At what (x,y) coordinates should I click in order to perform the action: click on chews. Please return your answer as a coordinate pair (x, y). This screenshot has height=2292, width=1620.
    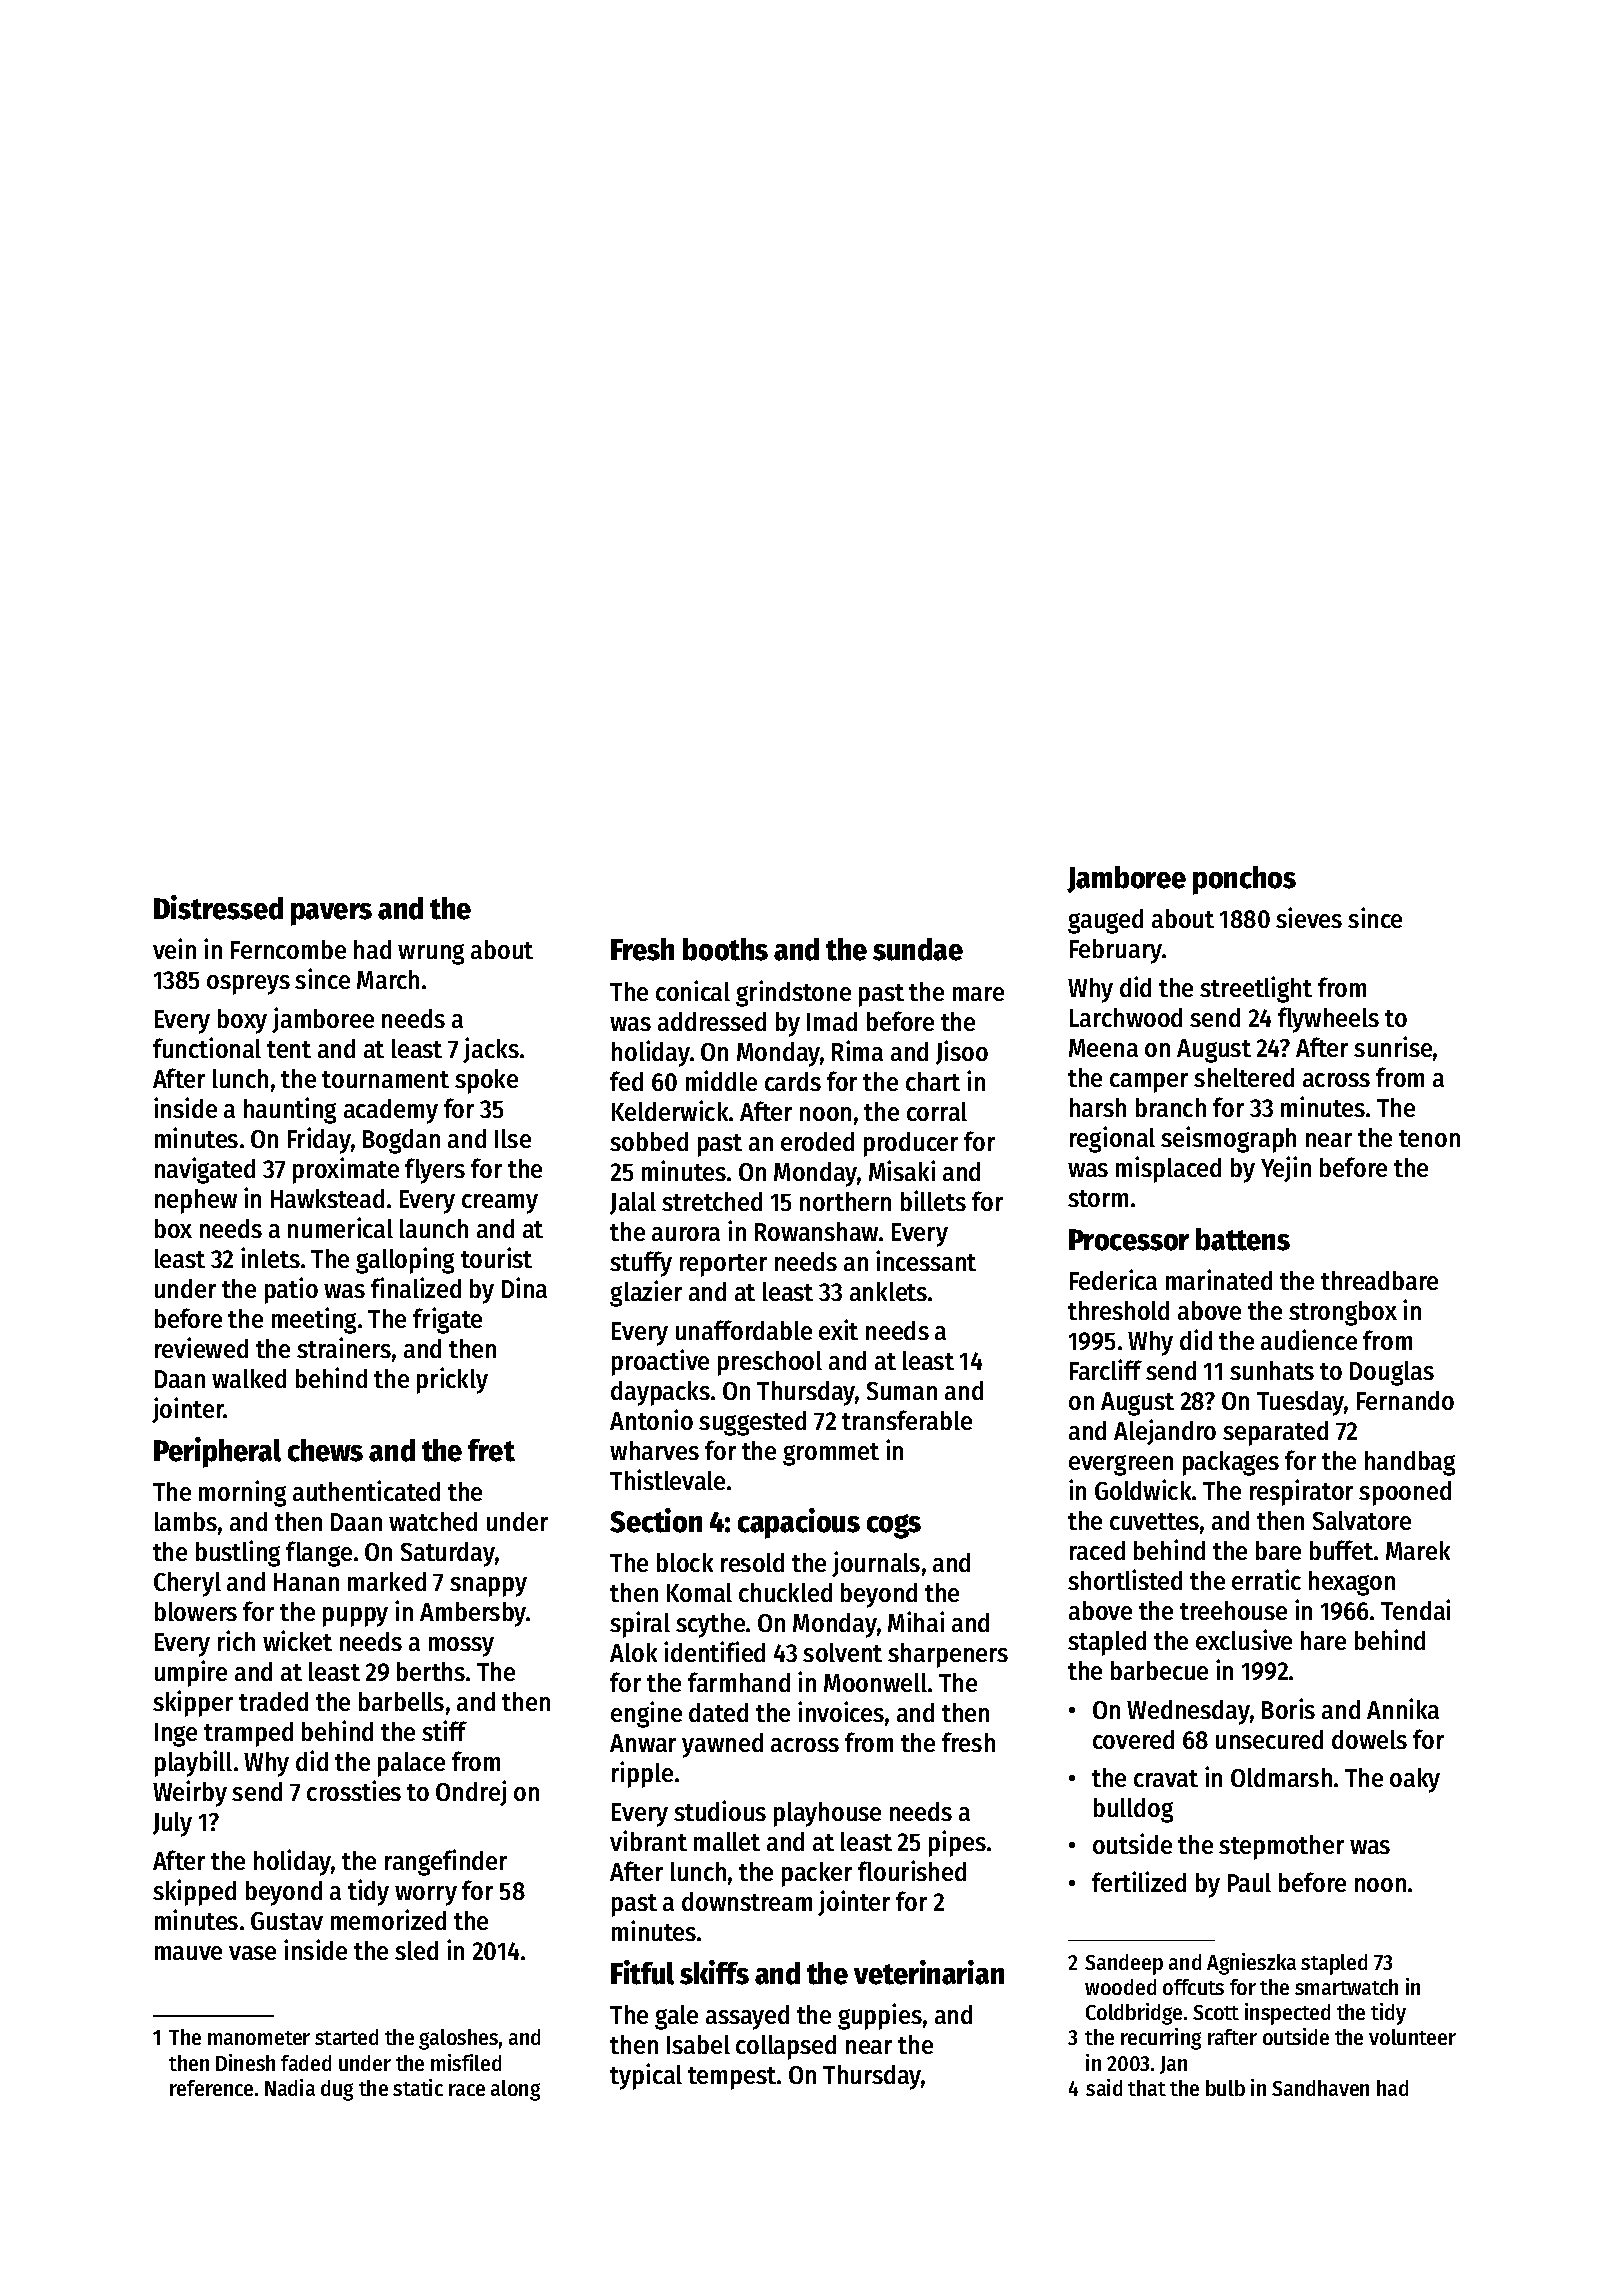
    Looking at the image, I should click on (325, 1450).
